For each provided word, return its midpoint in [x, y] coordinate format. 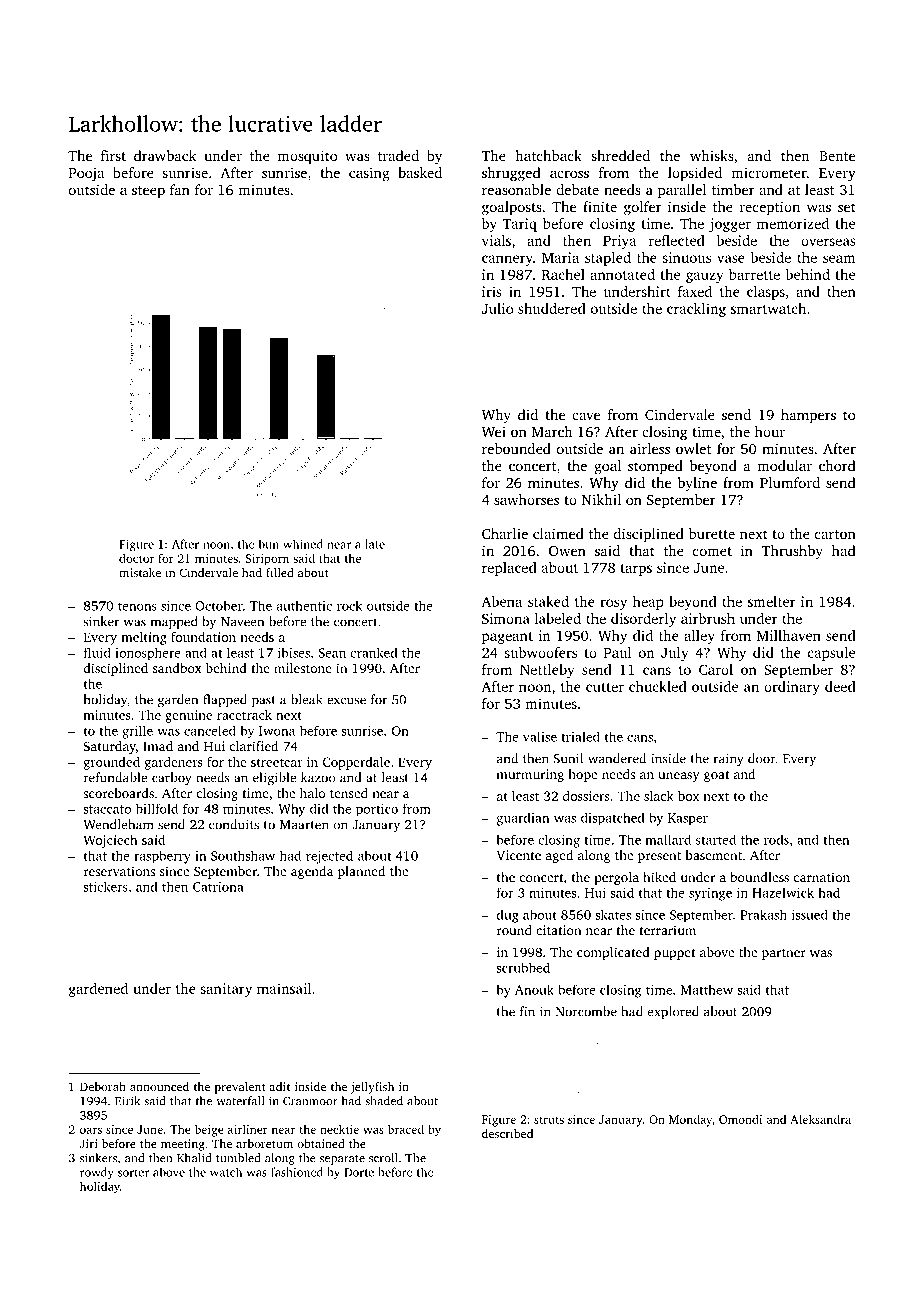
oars [91, 1130]
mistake [140, 572]
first [113, 155]
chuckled [658, 686]
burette [712, 533]
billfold [157, 809]
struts [549, 1120]
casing [369, 174]
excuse [346, 701]
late [375, 544]
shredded [620, 155]
